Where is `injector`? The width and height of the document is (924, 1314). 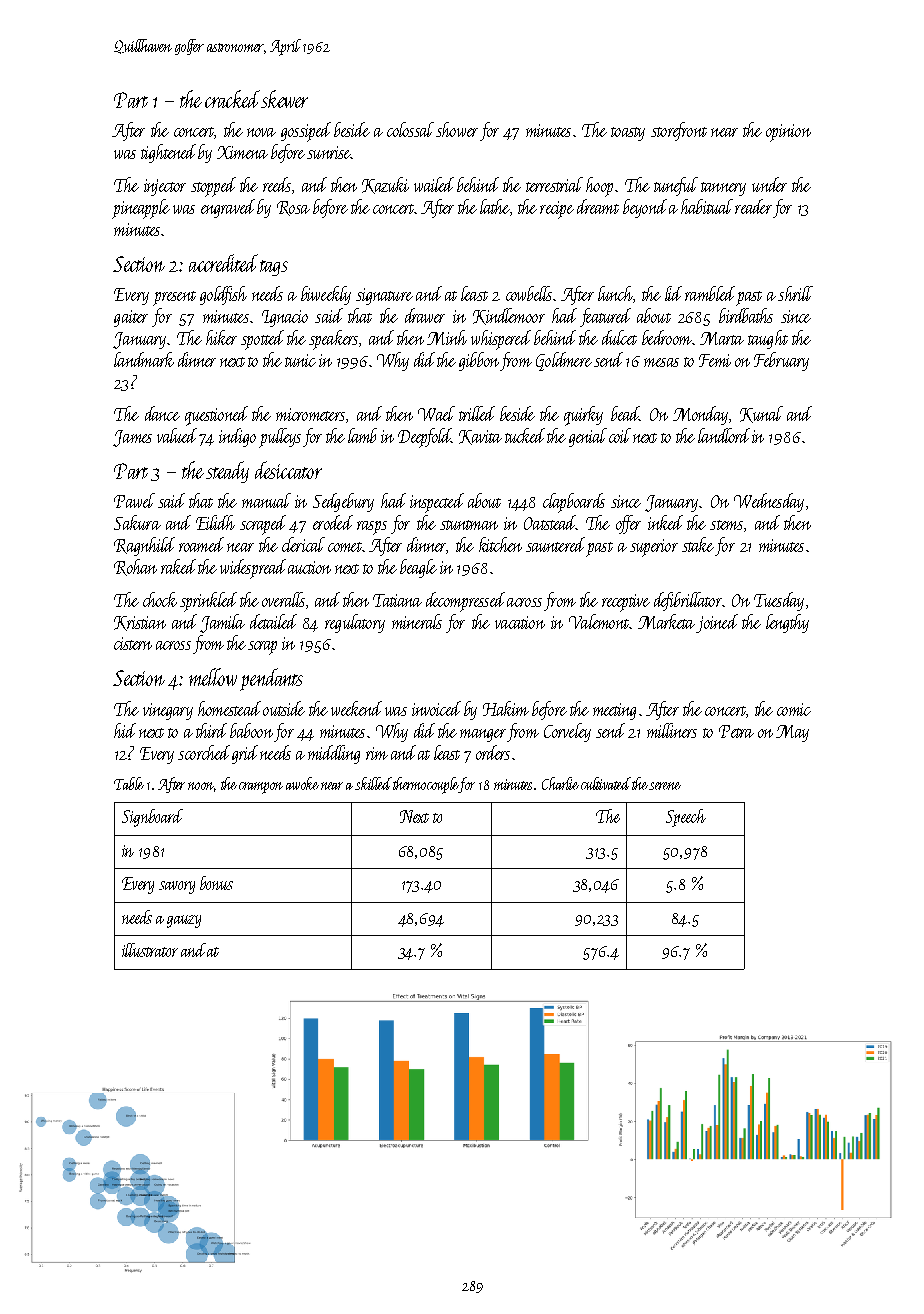
injector is located at coordinates (165, 187).
